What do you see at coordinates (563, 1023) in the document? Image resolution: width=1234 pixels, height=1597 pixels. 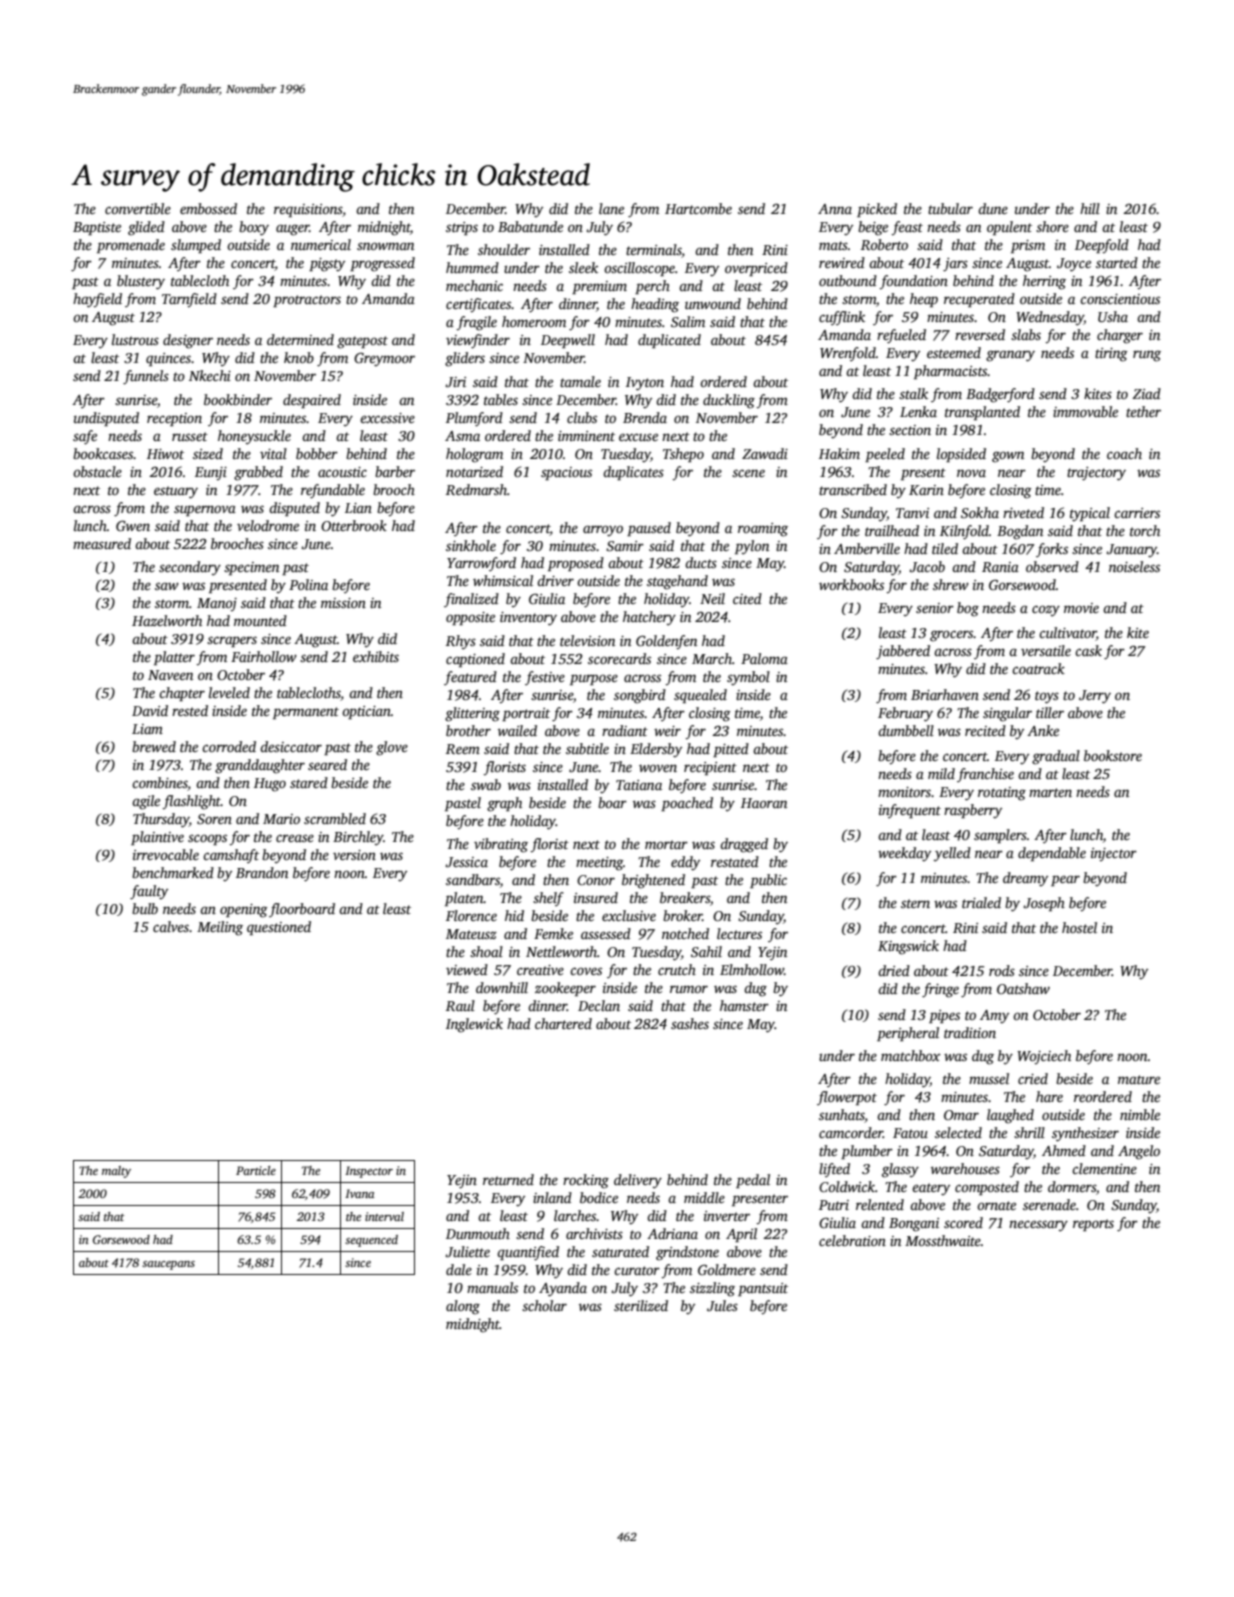 I see `chartered` at bounding box center [563, 1023].
